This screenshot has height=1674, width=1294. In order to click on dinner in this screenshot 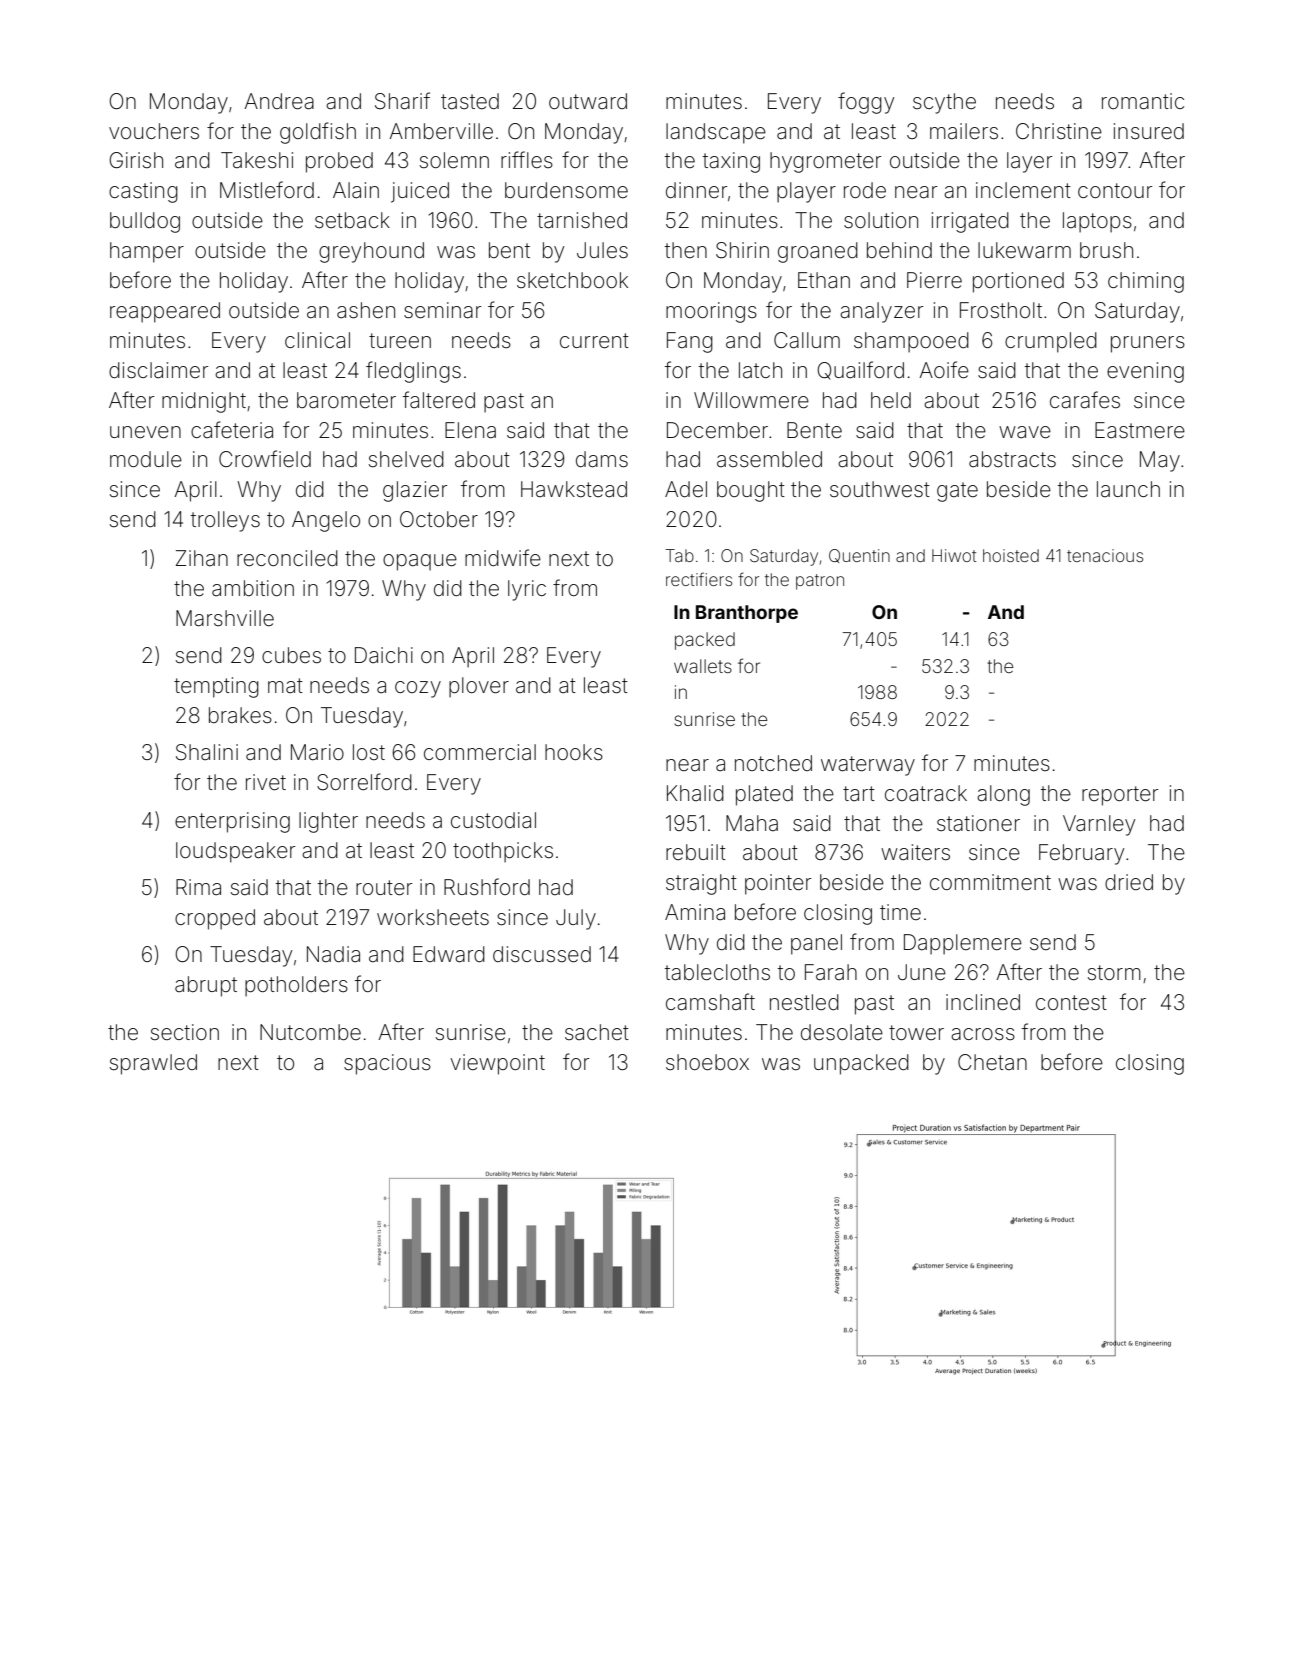, I will do `click(696, 190)`.
